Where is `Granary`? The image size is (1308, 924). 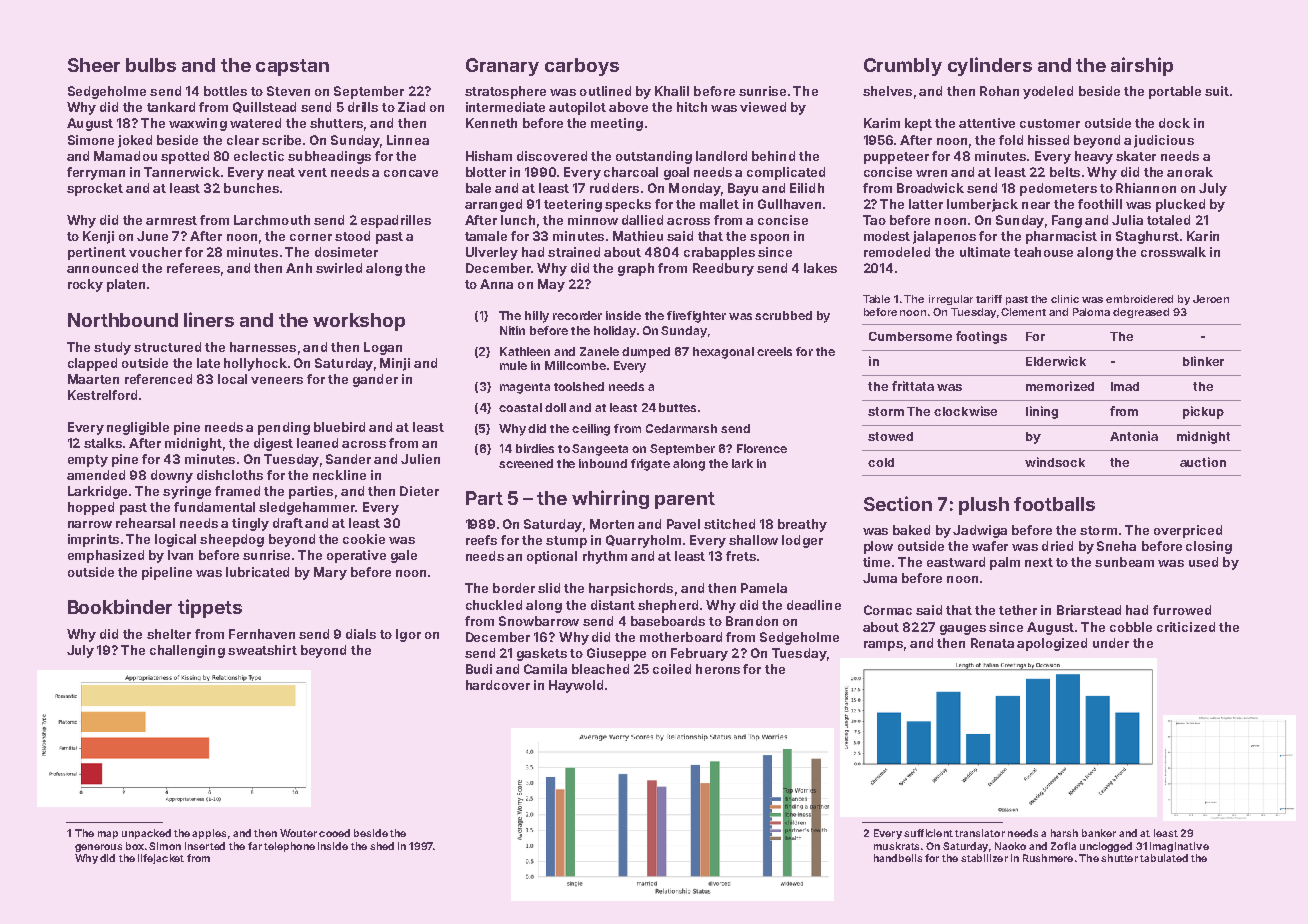 Granary is located at coordinates (502, 67).
